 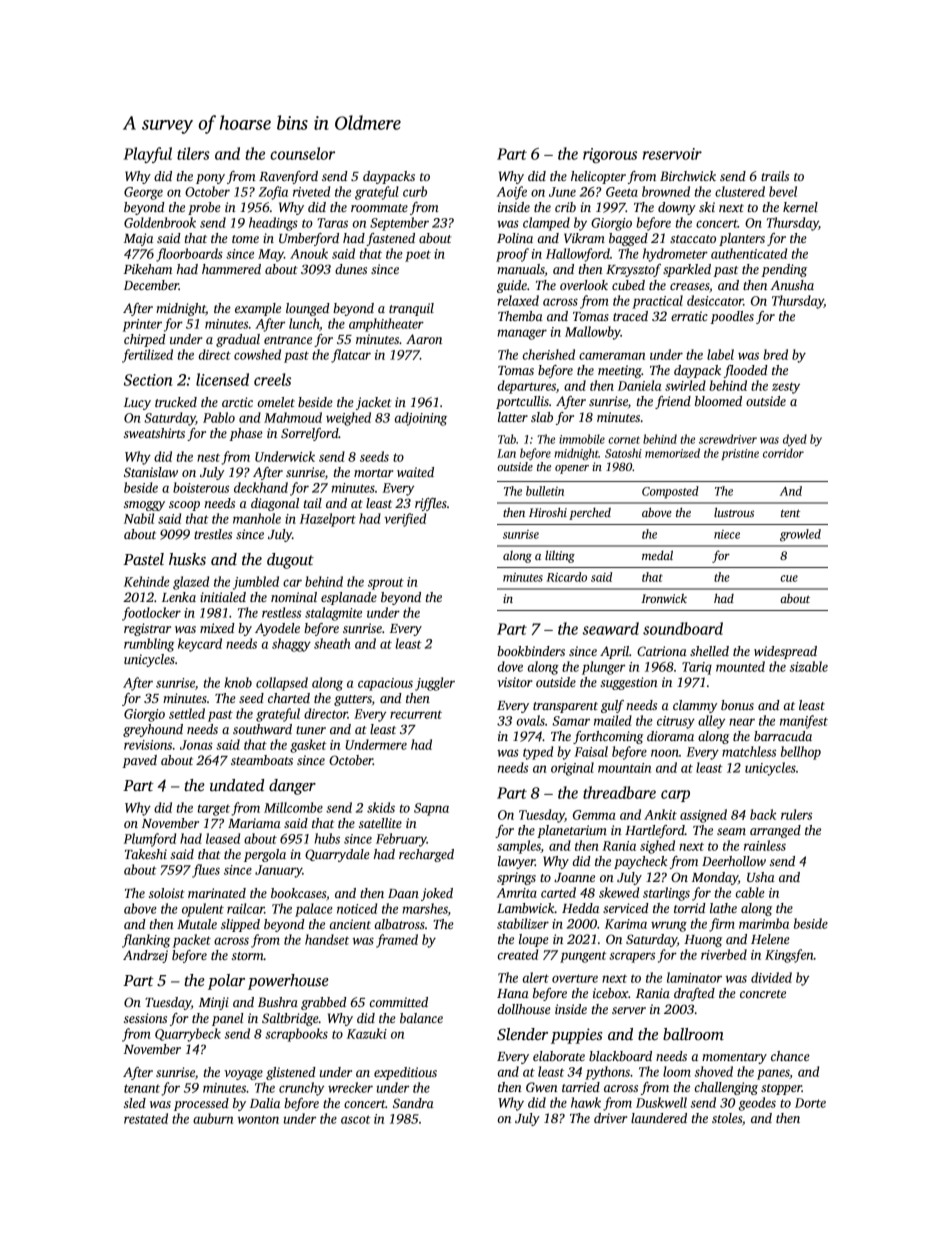 What do you see at coordinates (237, 785) in the screenshot?
I see `undated` at bounding box center [237, 785].
